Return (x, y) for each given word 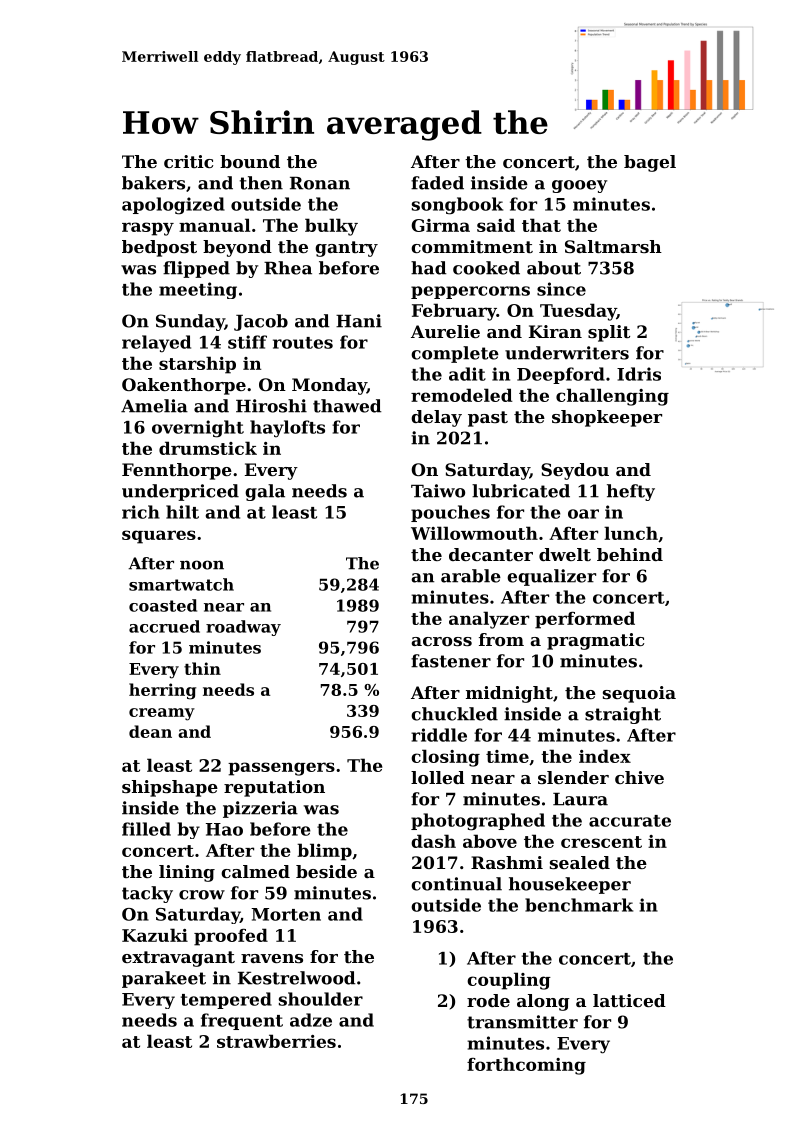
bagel (650, 163)
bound (250, 161)
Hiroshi (271, 406)
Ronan (320, 183)
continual (456, 884)
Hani (359, 321)
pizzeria (260, 809)
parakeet (164, 979)
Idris (639, 374)
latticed (629, 1000)
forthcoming (526, 1066)
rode (488, 1000)
